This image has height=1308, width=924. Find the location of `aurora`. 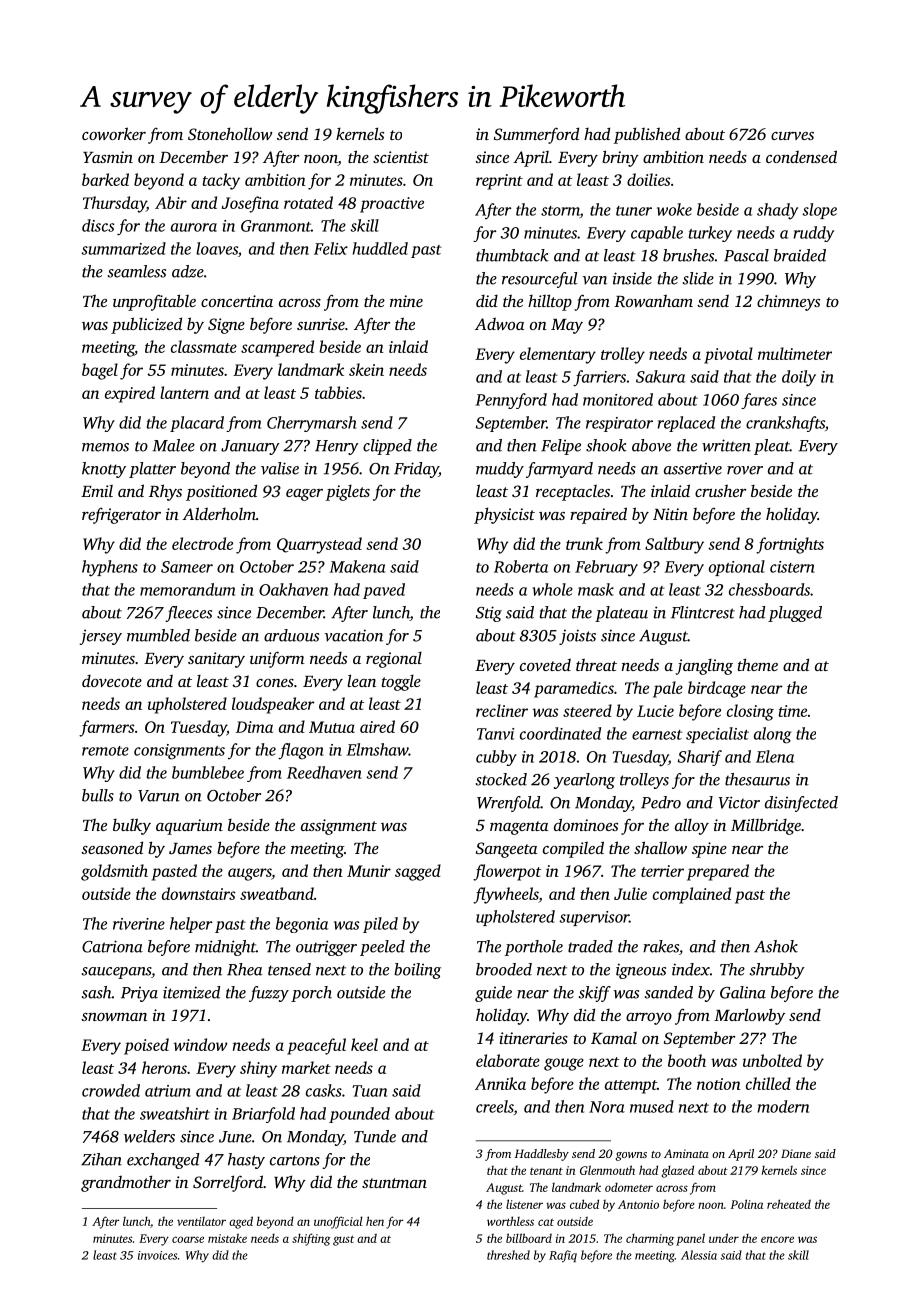

aurora is located at coordinates (194, 227).
